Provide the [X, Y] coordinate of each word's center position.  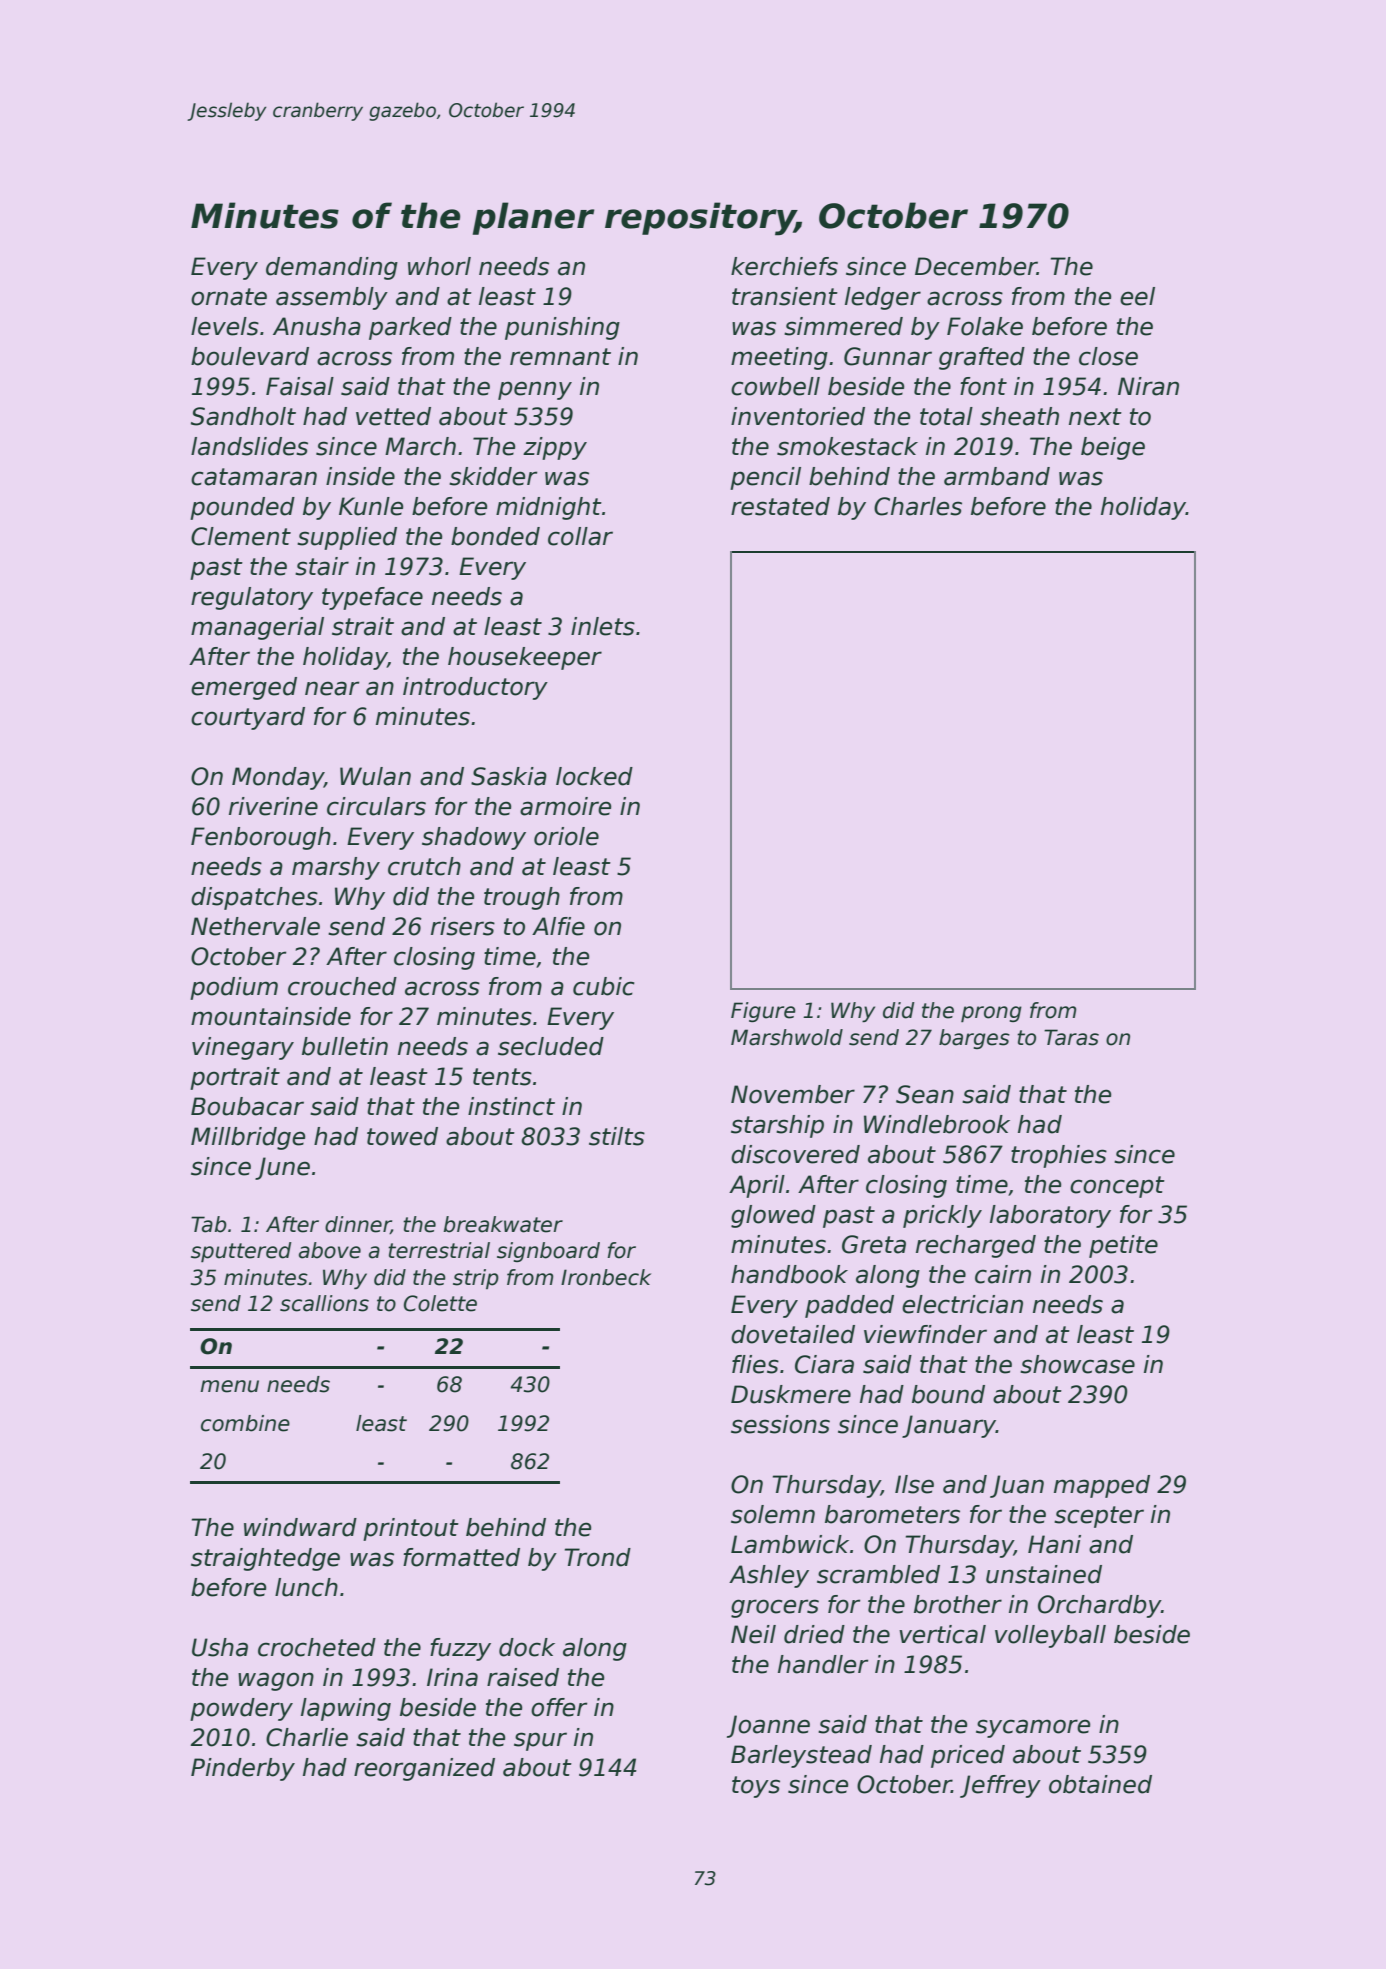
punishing [562, 328]
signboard [548, 1252]
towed [402, 1136]
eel [1137, 296]
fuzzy [460, 1649]
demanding [332, 268]
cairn [1003, 1274]
